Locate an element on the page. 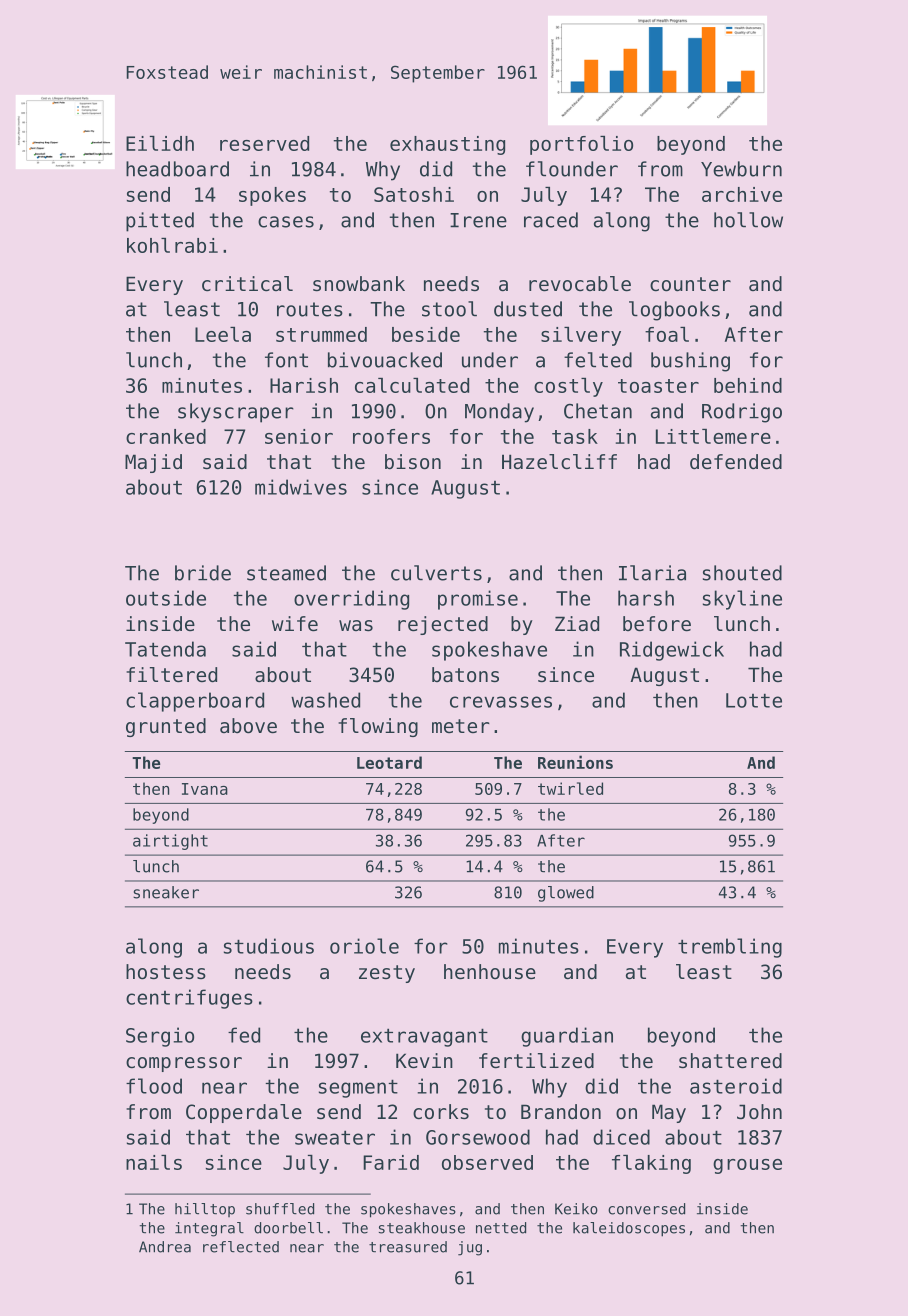 Image resolution: width=908 pixels, height=1316 pixels. henhouse is located at coordinates (490, 972).
